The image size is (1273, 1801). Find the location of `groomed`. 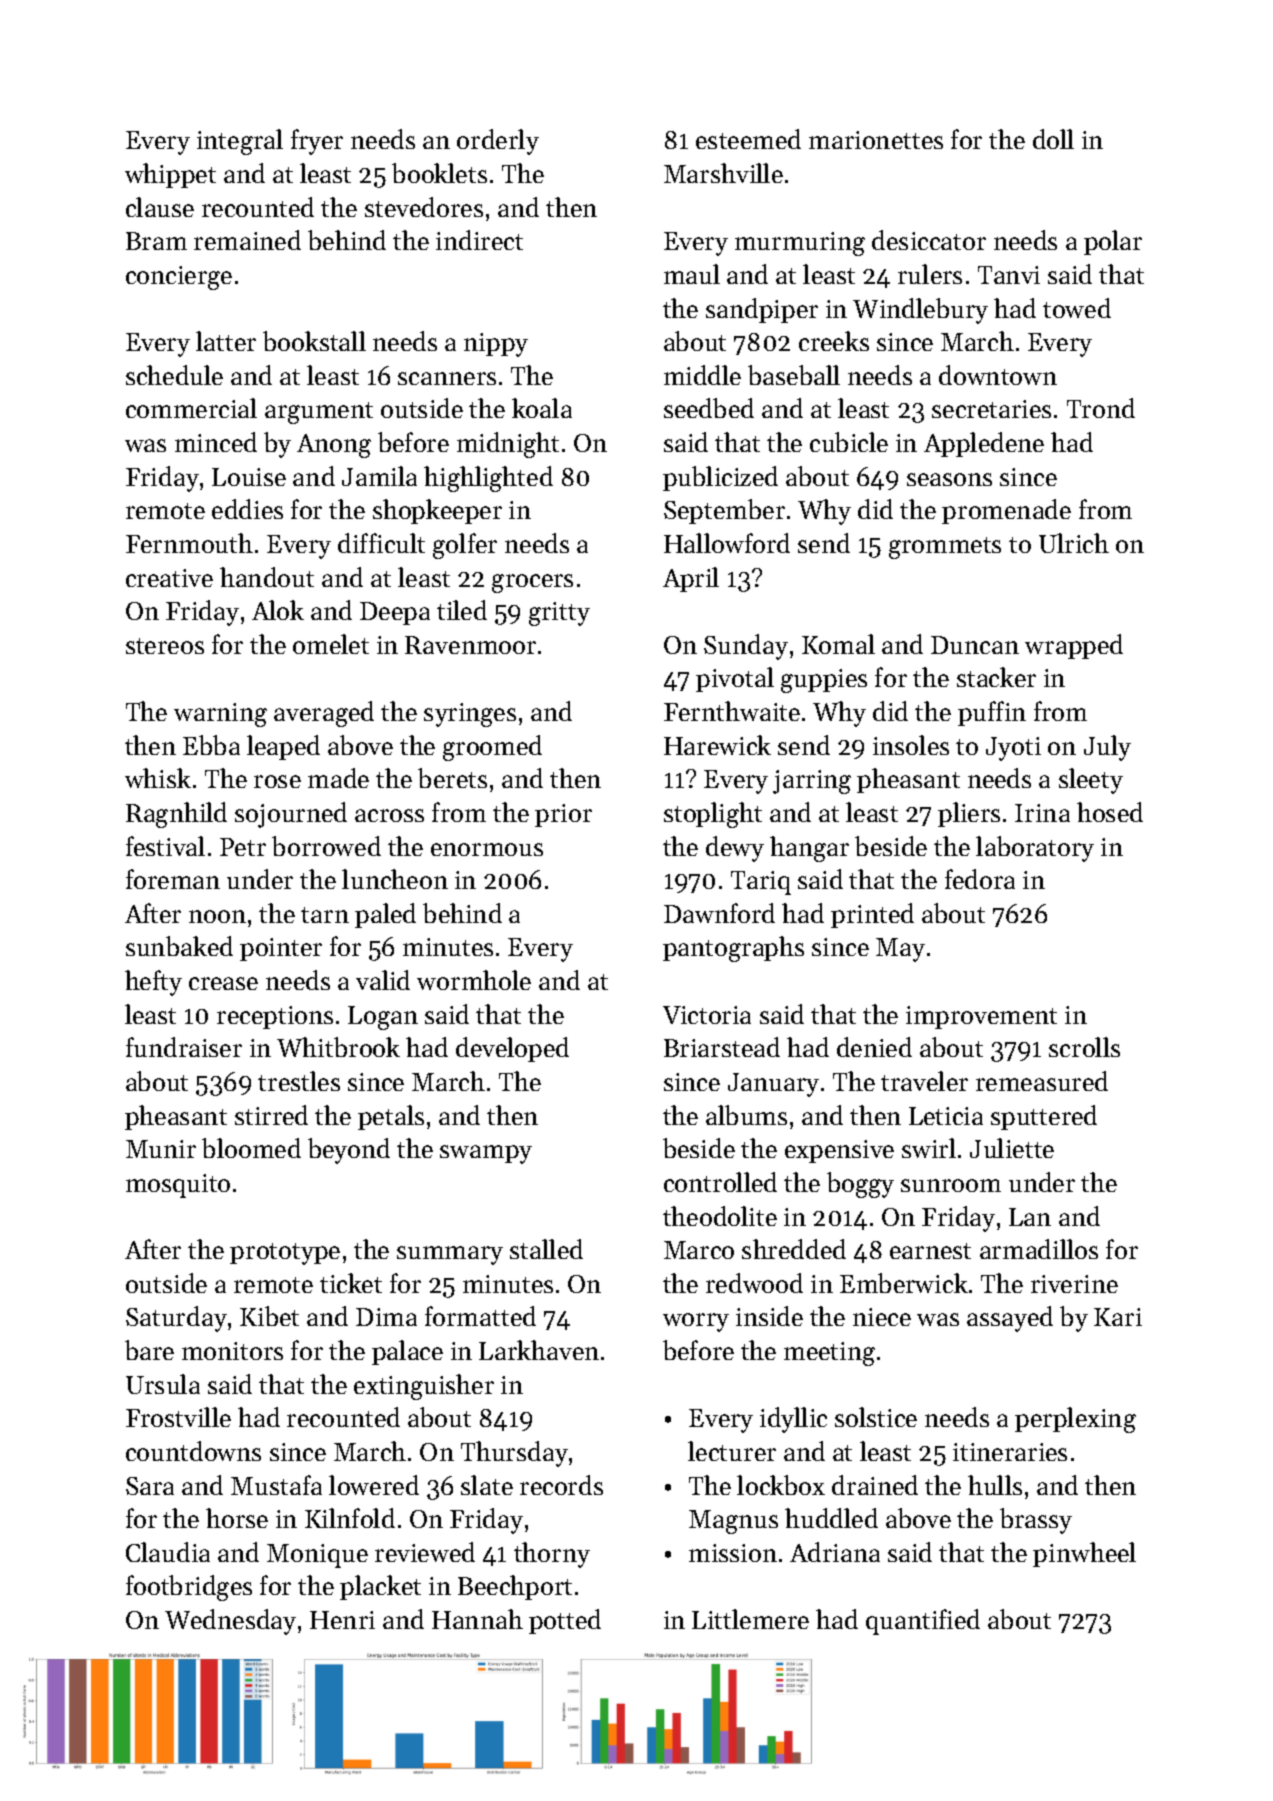

groomed is located at coordinates (492, 748).
